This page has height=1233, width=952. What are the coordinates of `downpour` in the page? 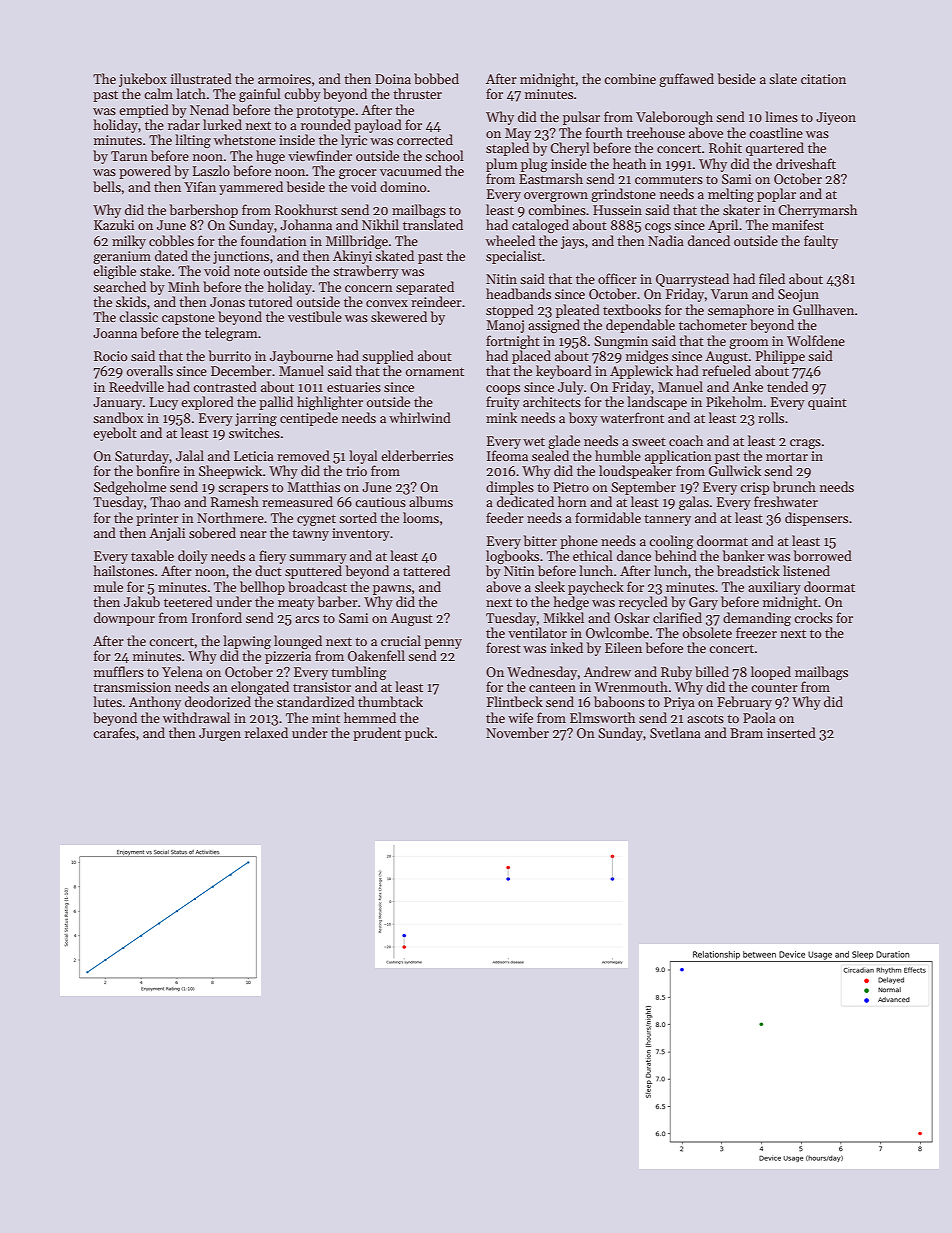 It's located at (124, 619).
